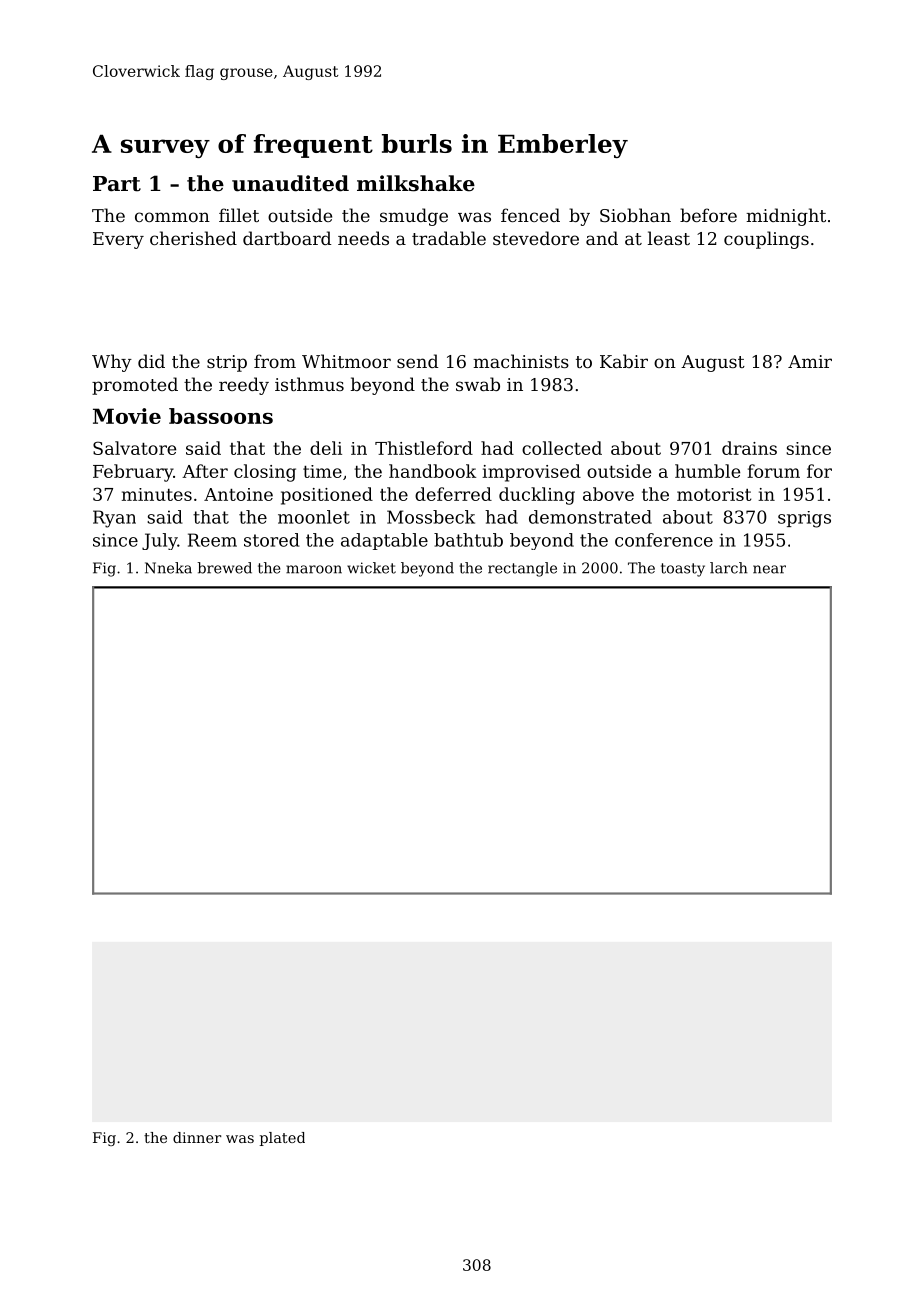 Image resolution: width=924 pixels, height=1311 pixels. Describe the element at coordinates (769, 569) in the image. I see `near` at that location.
